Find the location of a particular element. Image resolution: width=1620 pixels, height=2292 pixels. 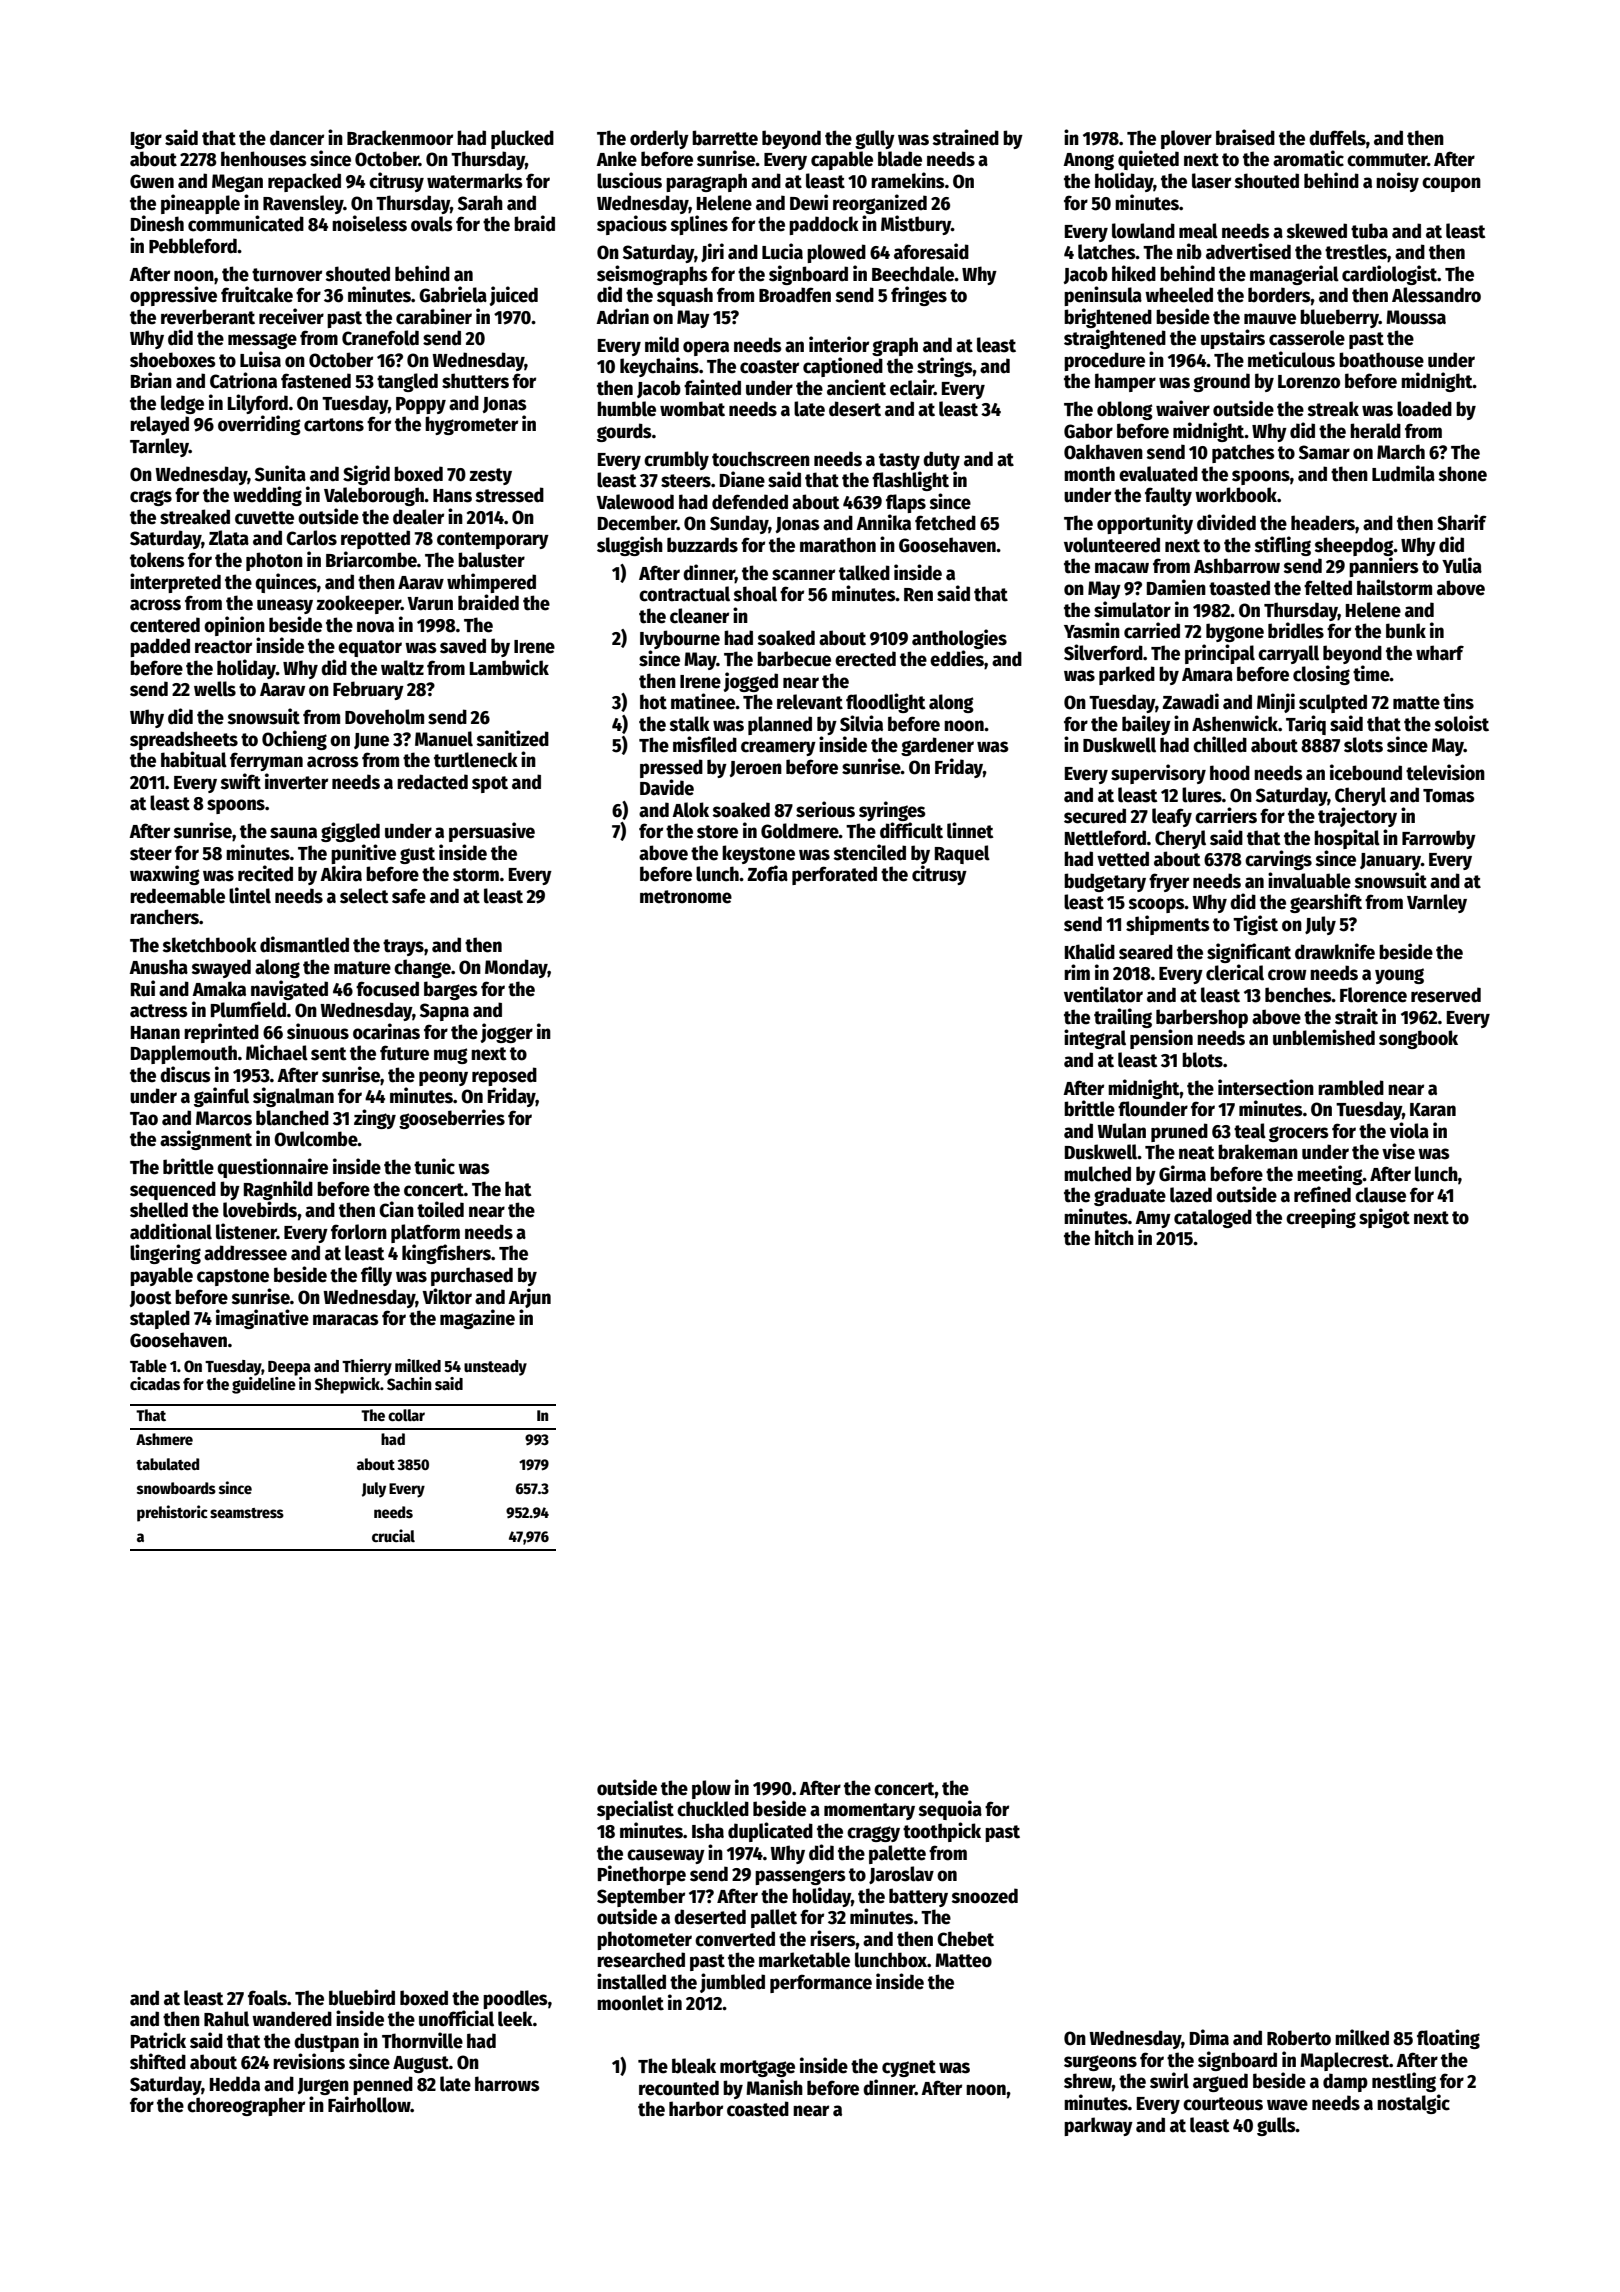

strings is located at coordinates (945, 367).
